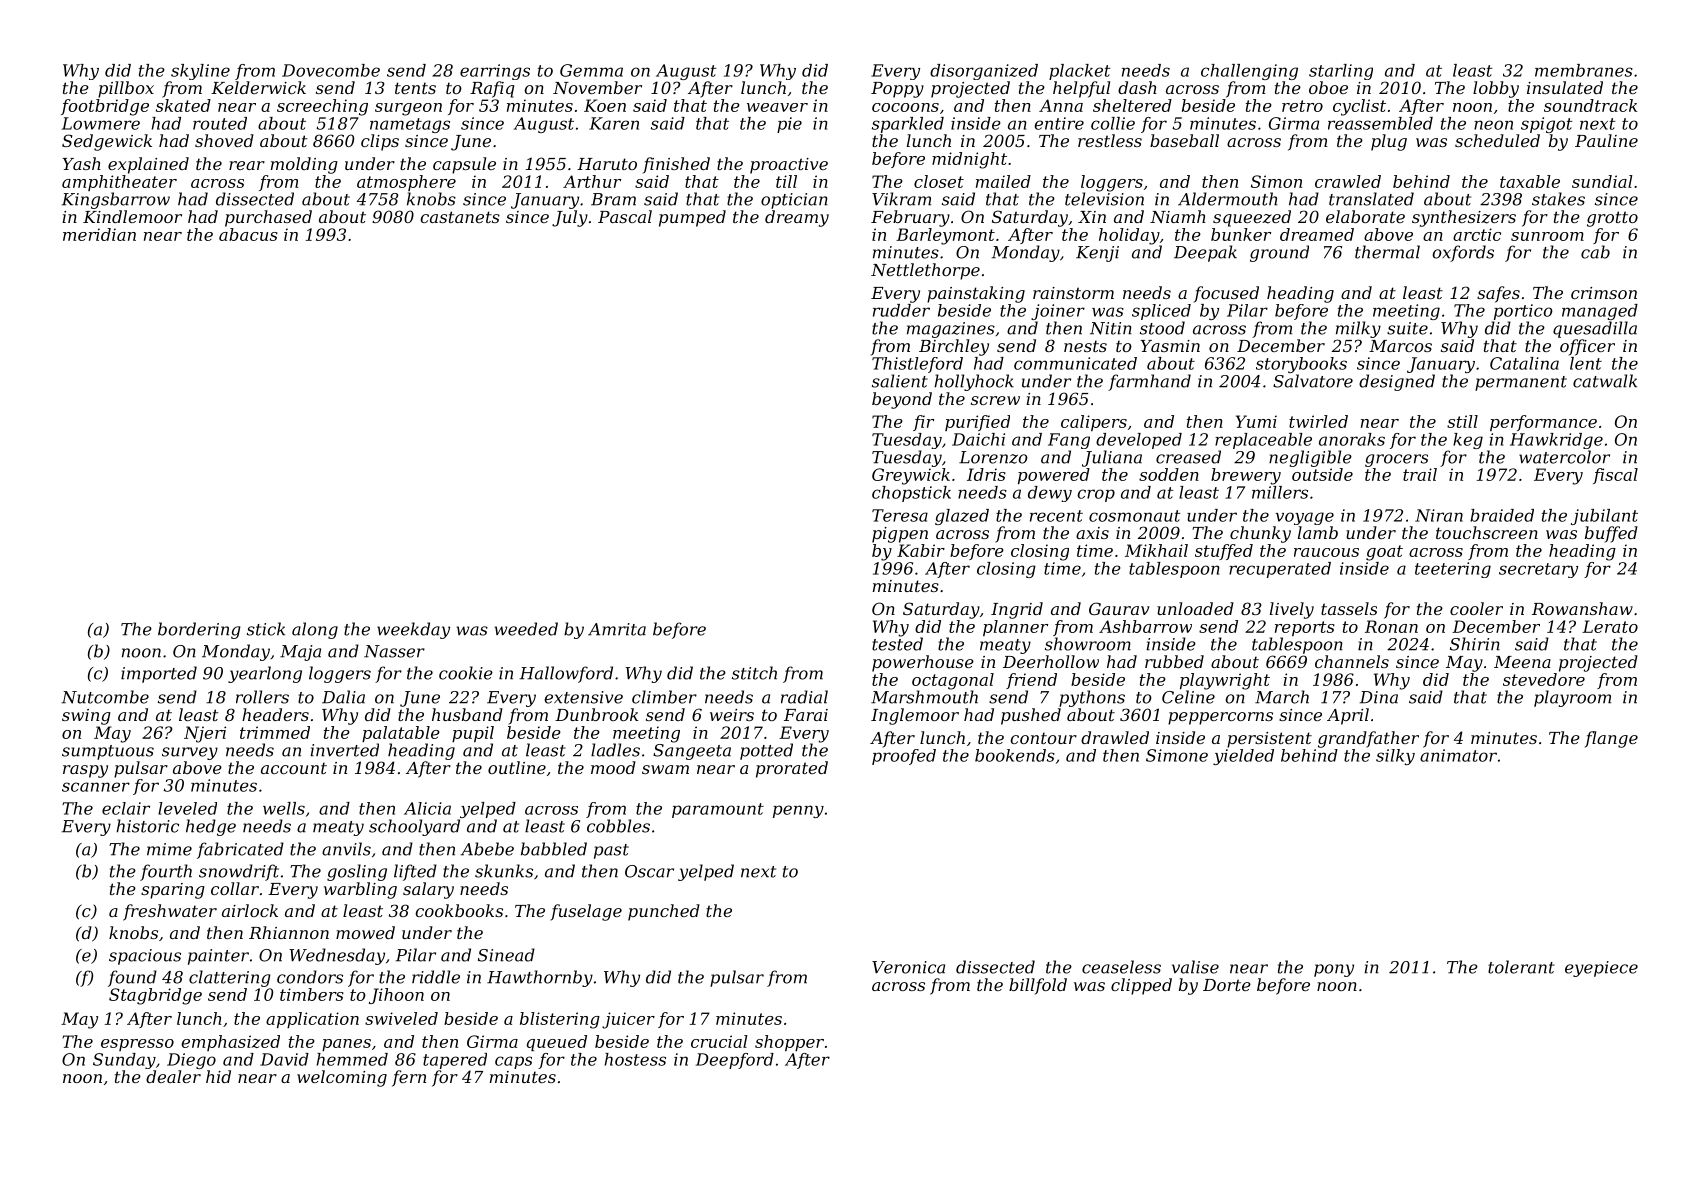 This document has height=1202, width=1700. What do you see at coordinates (735, 1061) in the document?
I see `Deepford` at bounding box center [735, 1061].
